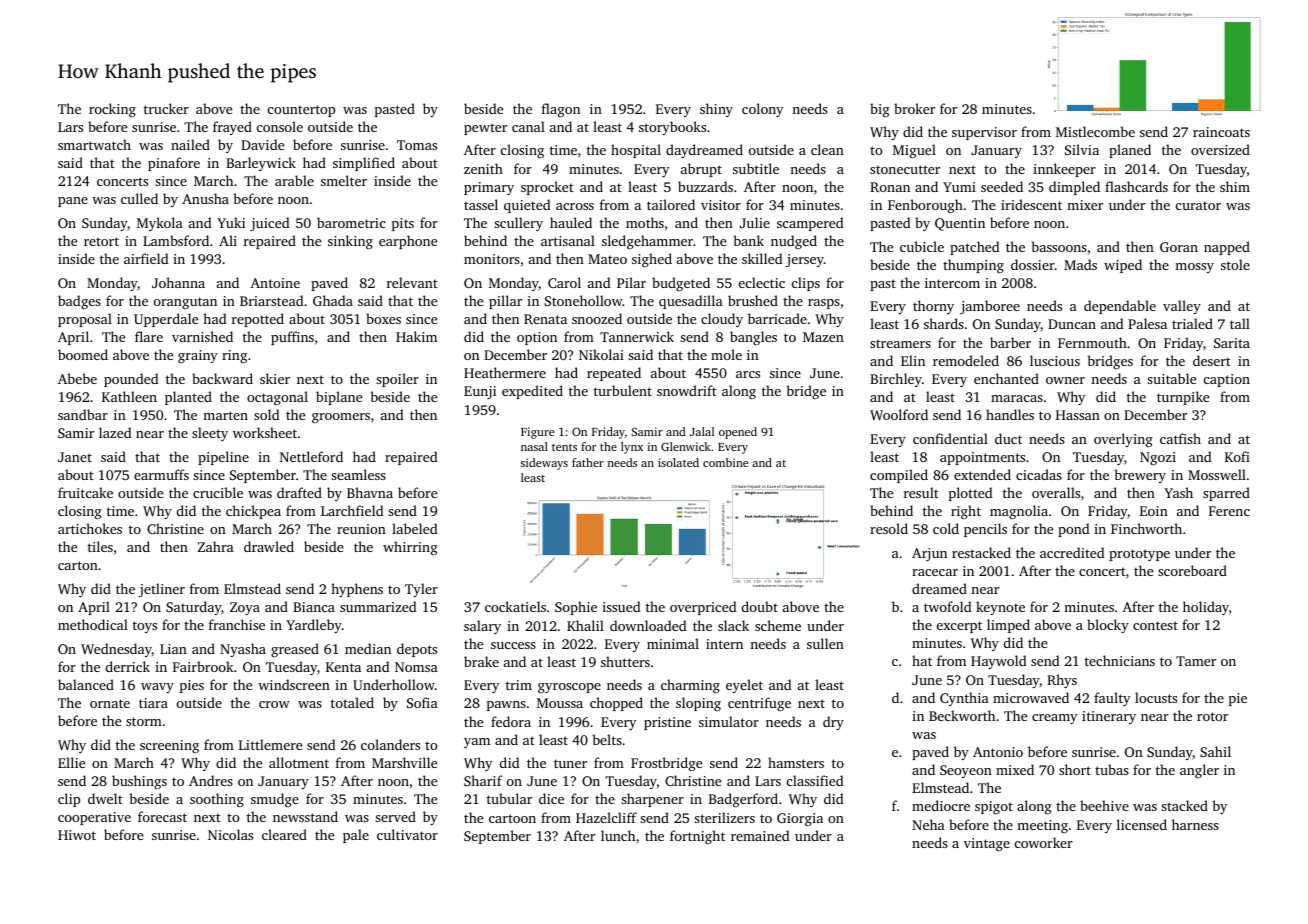 The image size is (1308, 924). Describe the element at coordinates (1062, 681) in the image. I see `Rhys` at that location.
